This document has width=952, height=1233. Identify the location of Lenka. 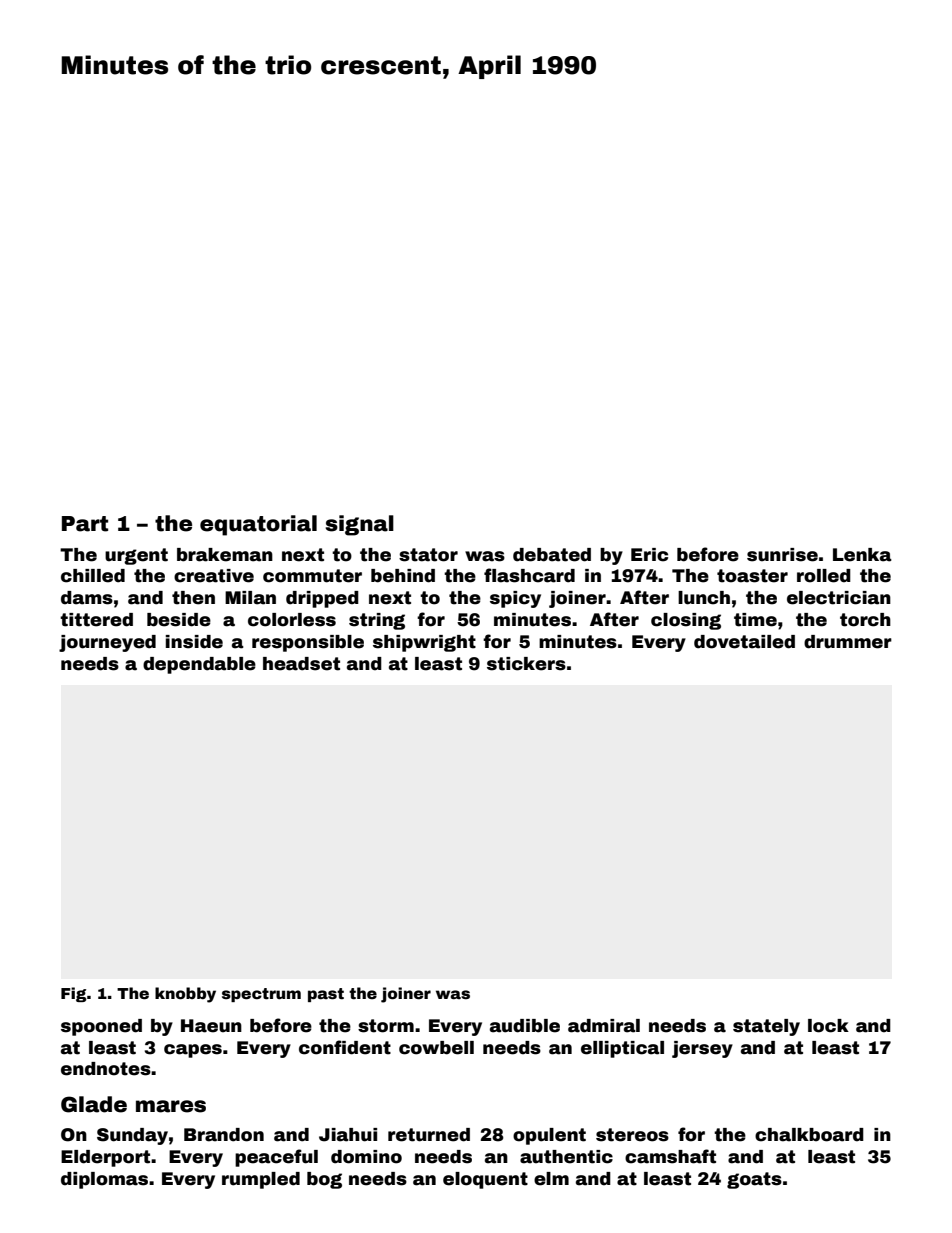
(862, 555).
